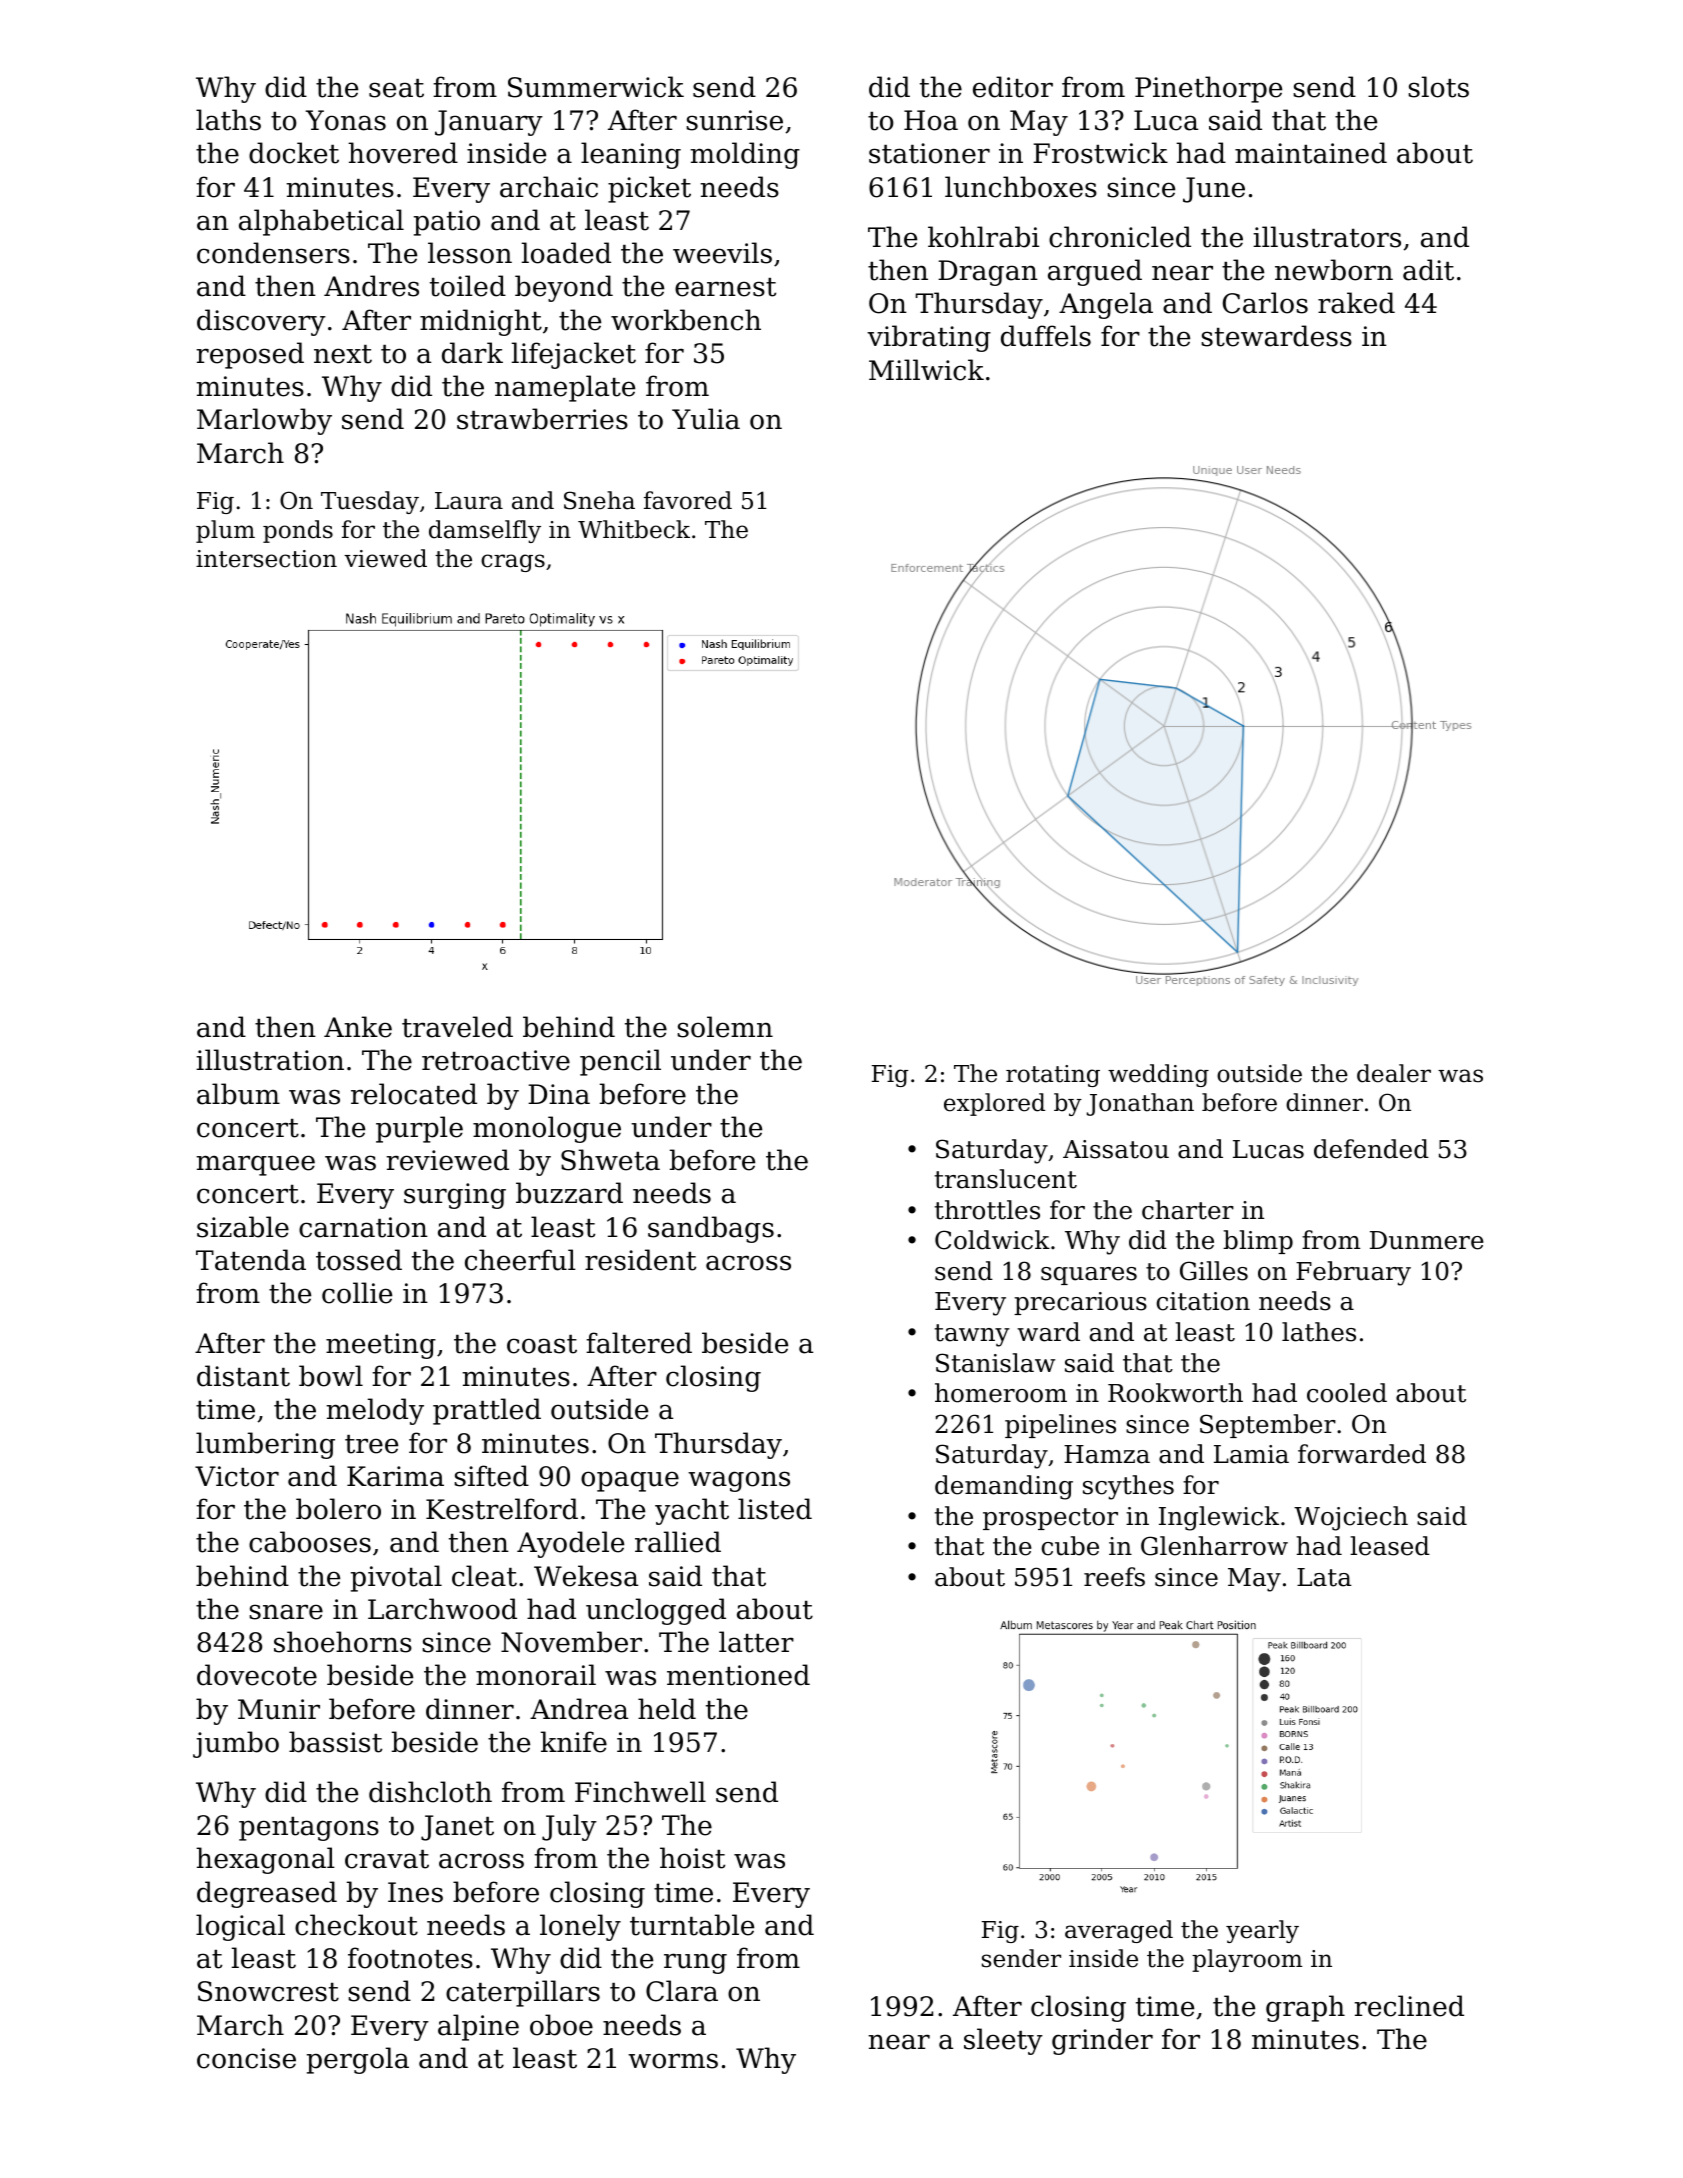 Image resolution: width=1683 pixels, height=2178 pixels. What do you see at coordinates (688, 500) in the screenshot?
I see `favored` at bounding box center [688, 500].
